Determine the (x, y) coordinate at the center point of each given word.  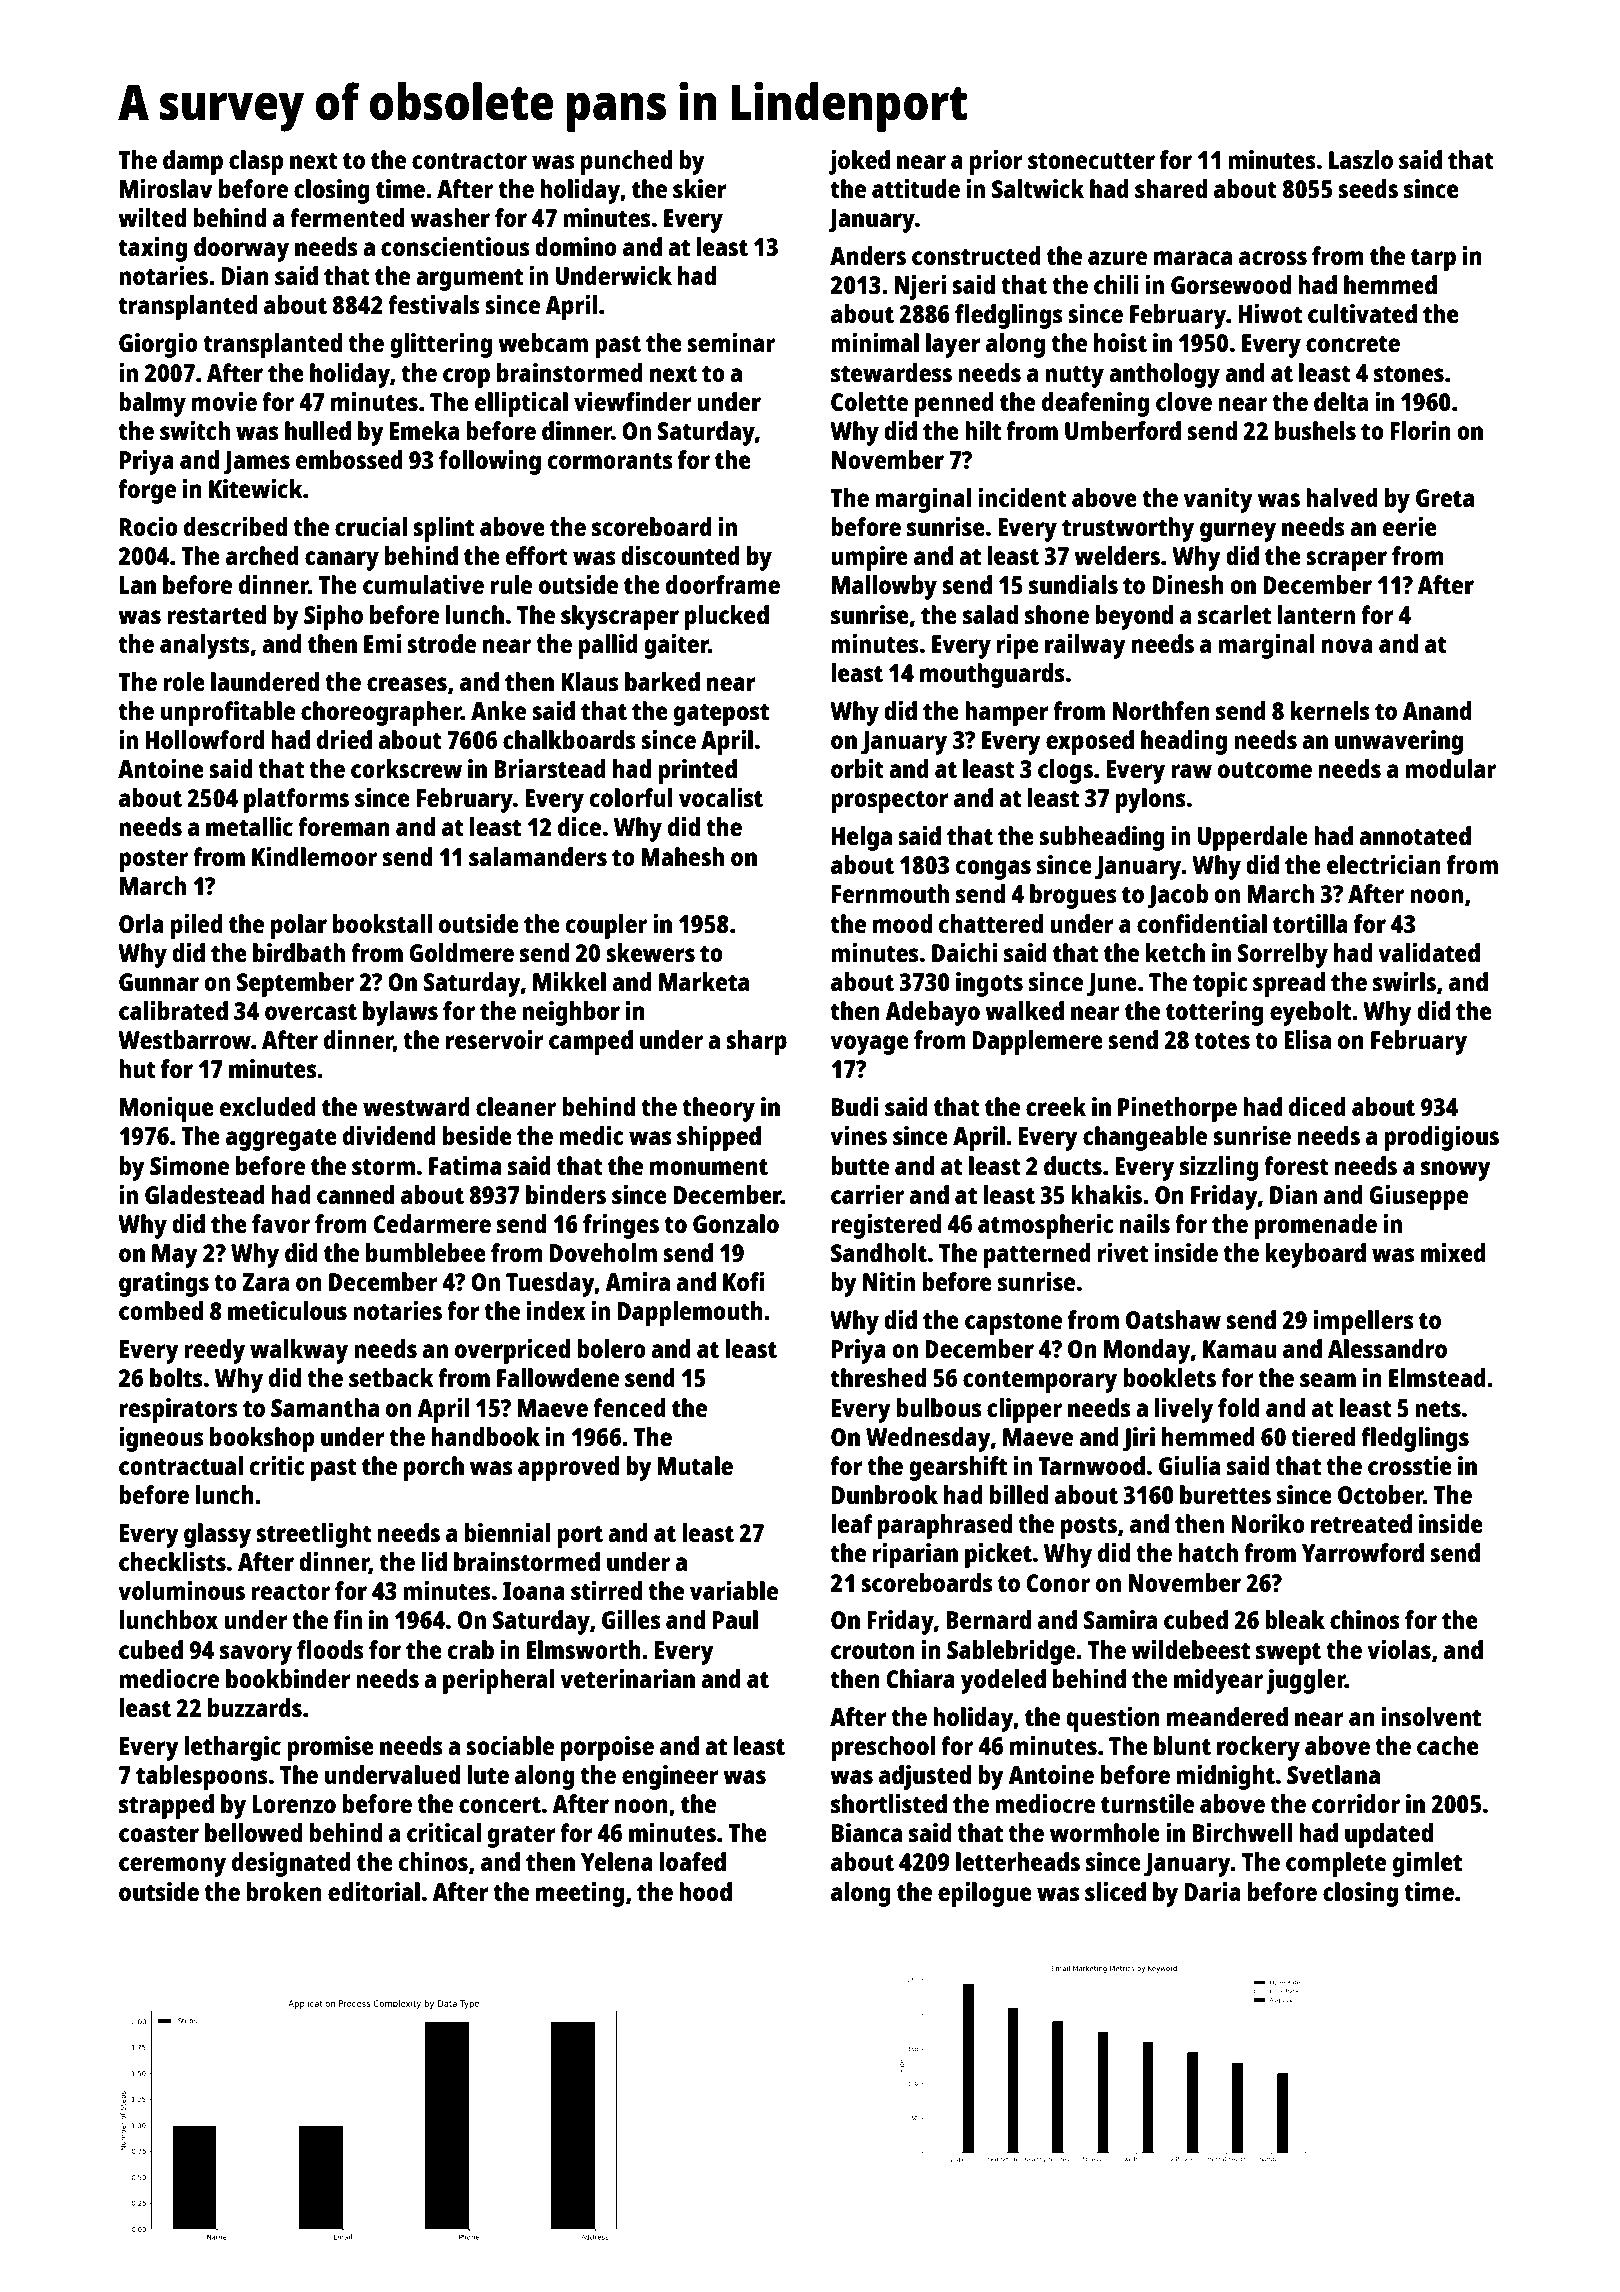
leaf (852, 1523)
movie (224, 401)
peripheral (499, 1681)
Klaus (590, 681)
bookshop (262, 1439)
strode (441, 643)
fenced (629, 1407)
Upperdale (1252, 838)
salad (990, 614)
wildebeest (1190, 1649)
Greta (1445, 498)
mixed (1453, 1252)
